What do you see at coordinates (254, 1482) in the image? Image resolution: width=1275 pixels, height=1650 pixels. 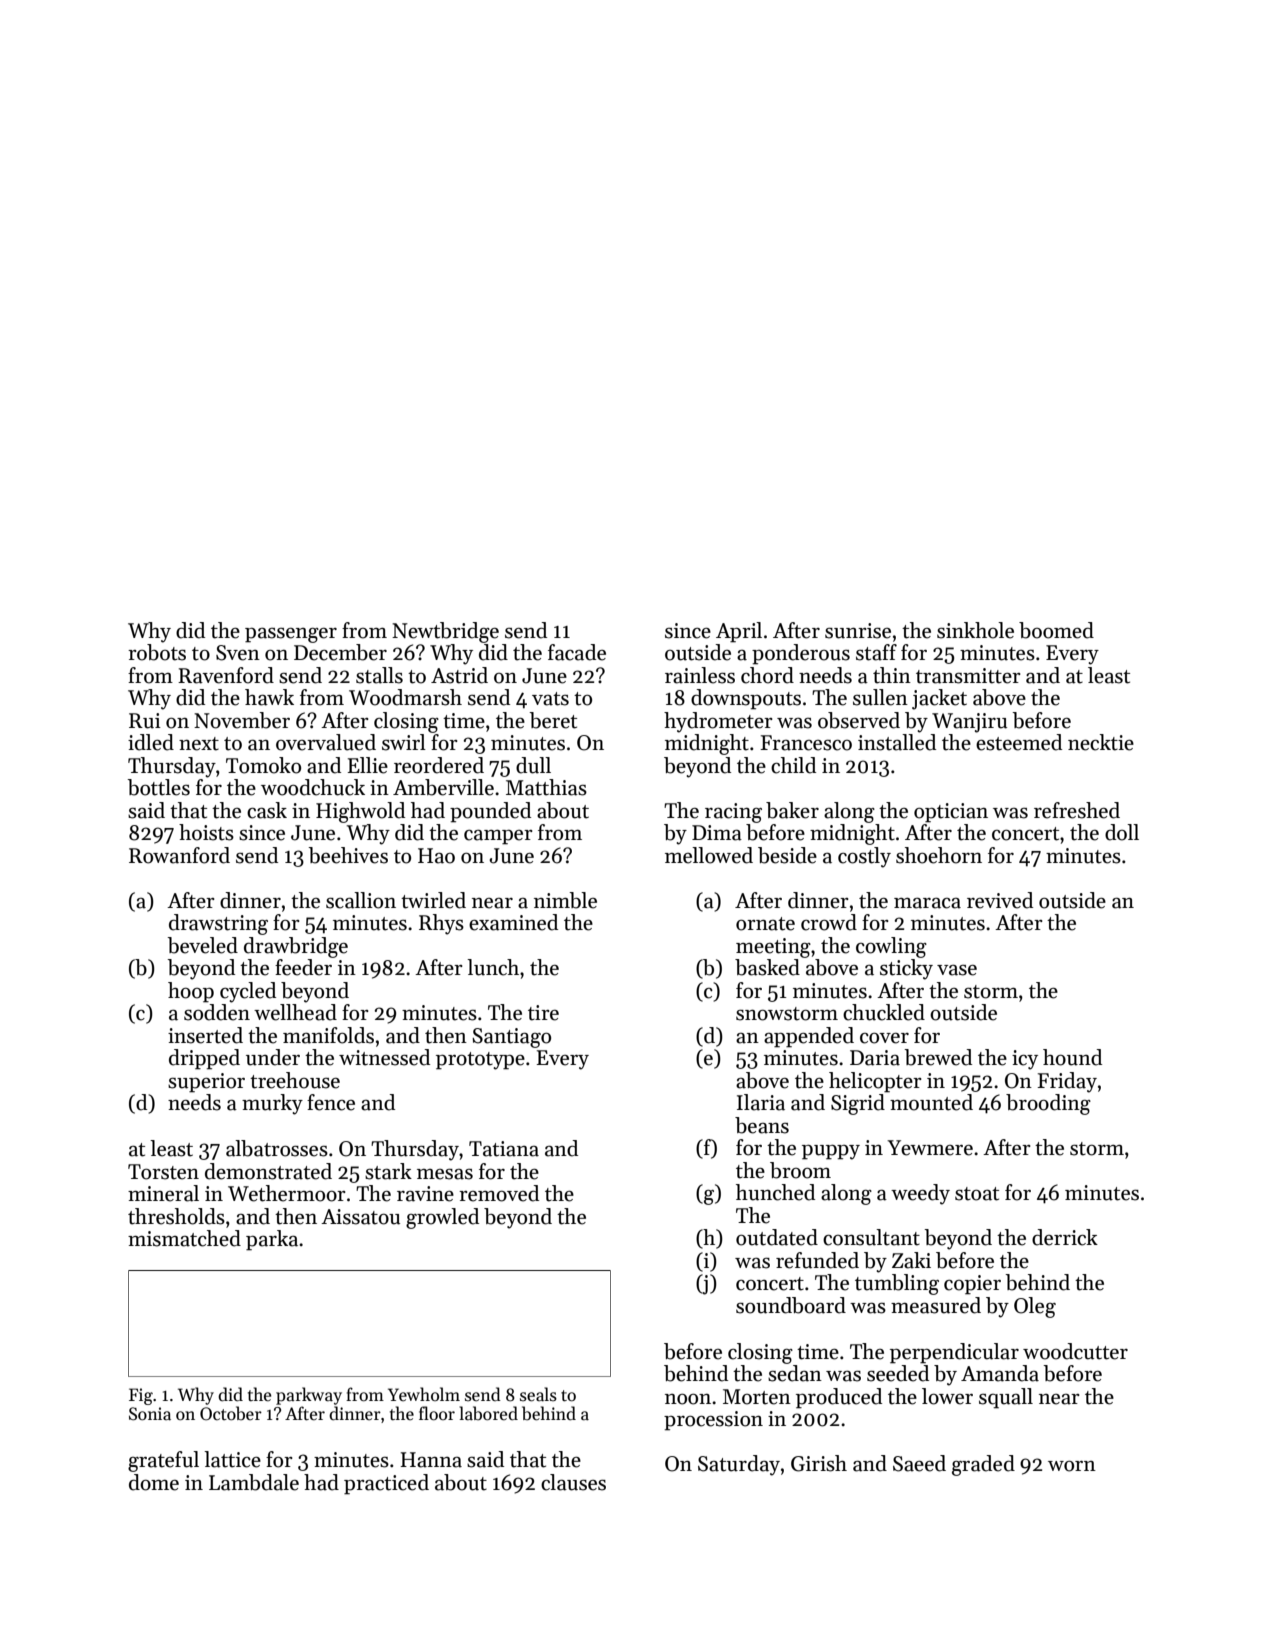 I see `Lambdale` at bounding box center [254, 1482].
